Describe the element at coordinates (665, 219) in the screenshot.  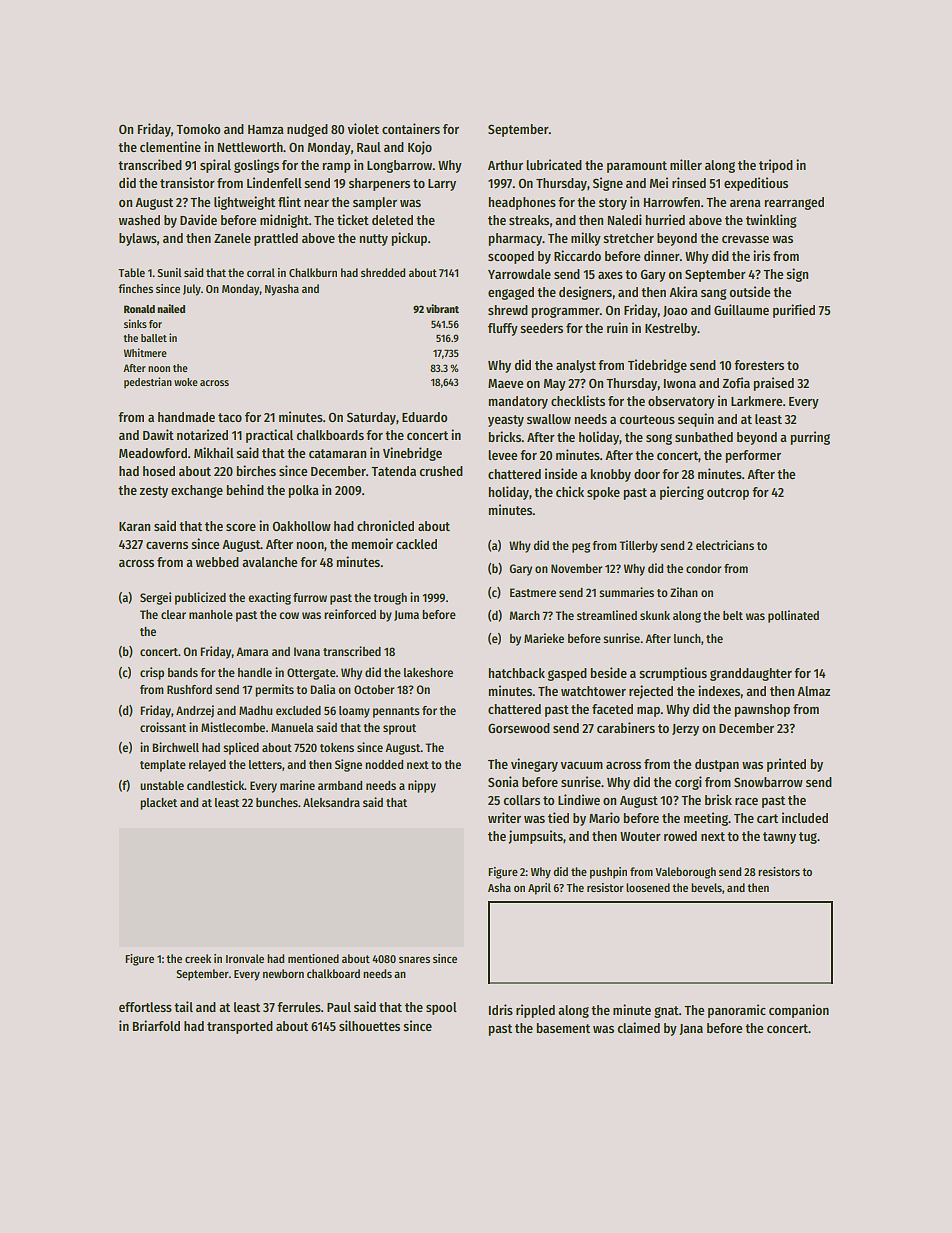
I see `hurried` at that location.
